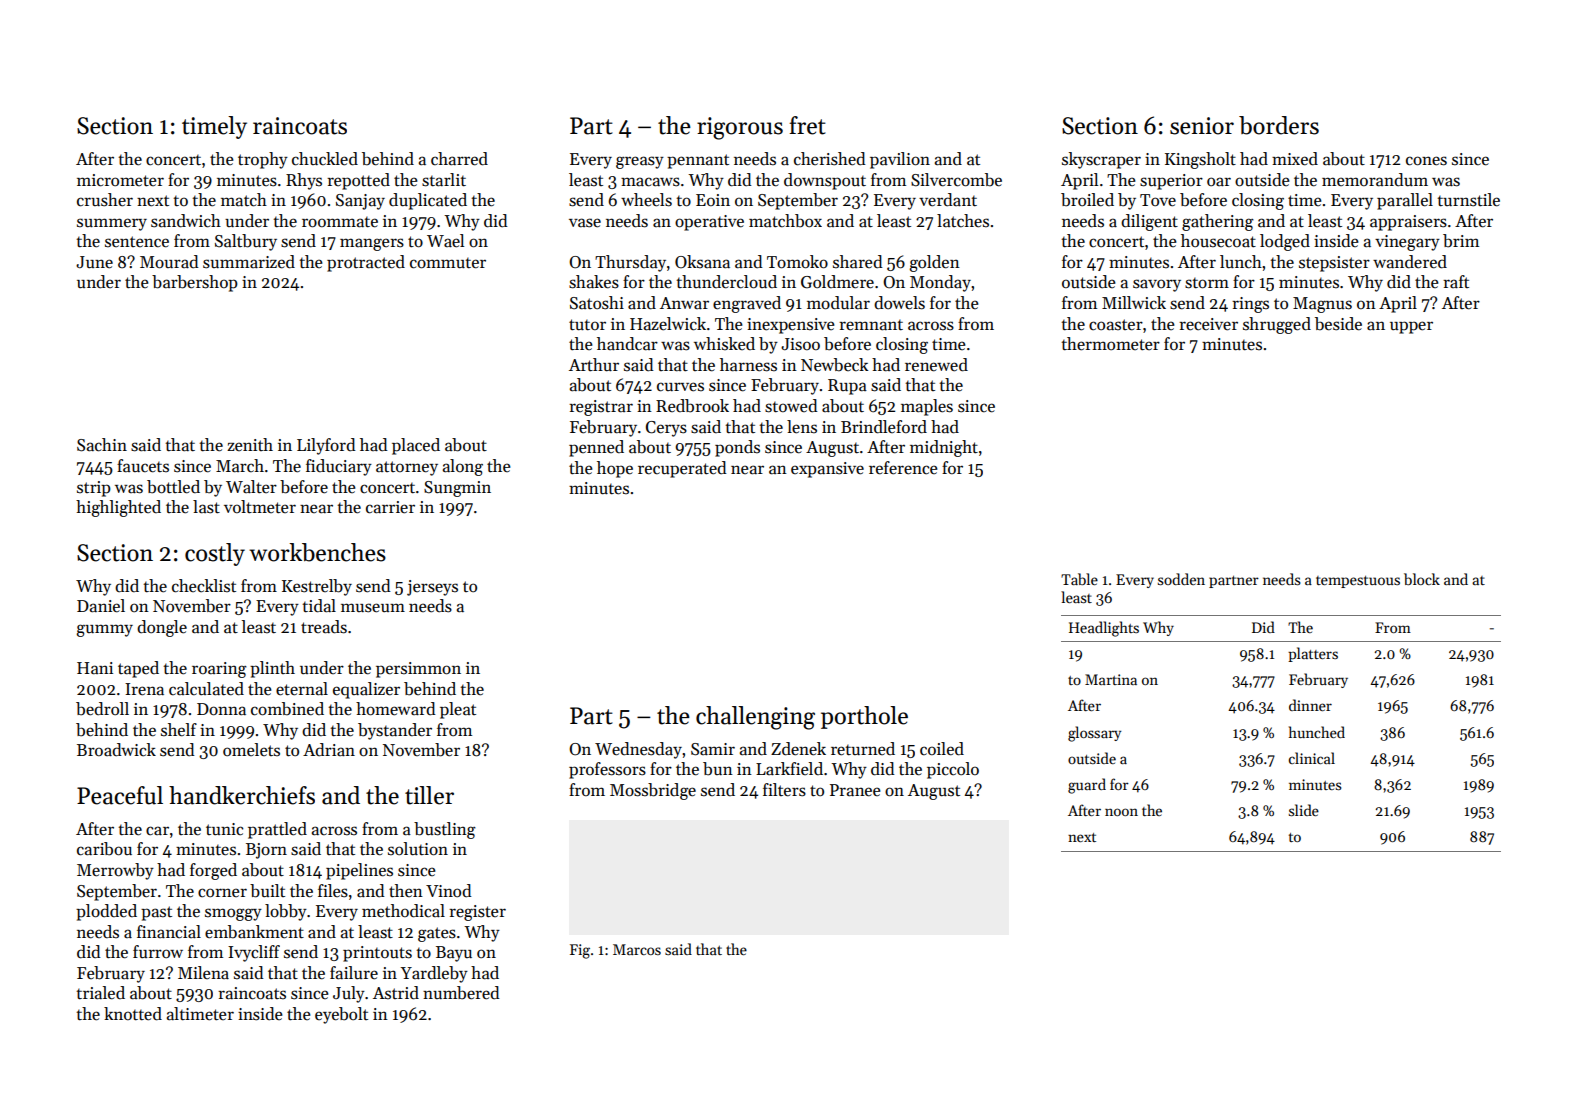 This screenshot has width=1578, height=1116. I want to click on midnight, so click(944, 448).
